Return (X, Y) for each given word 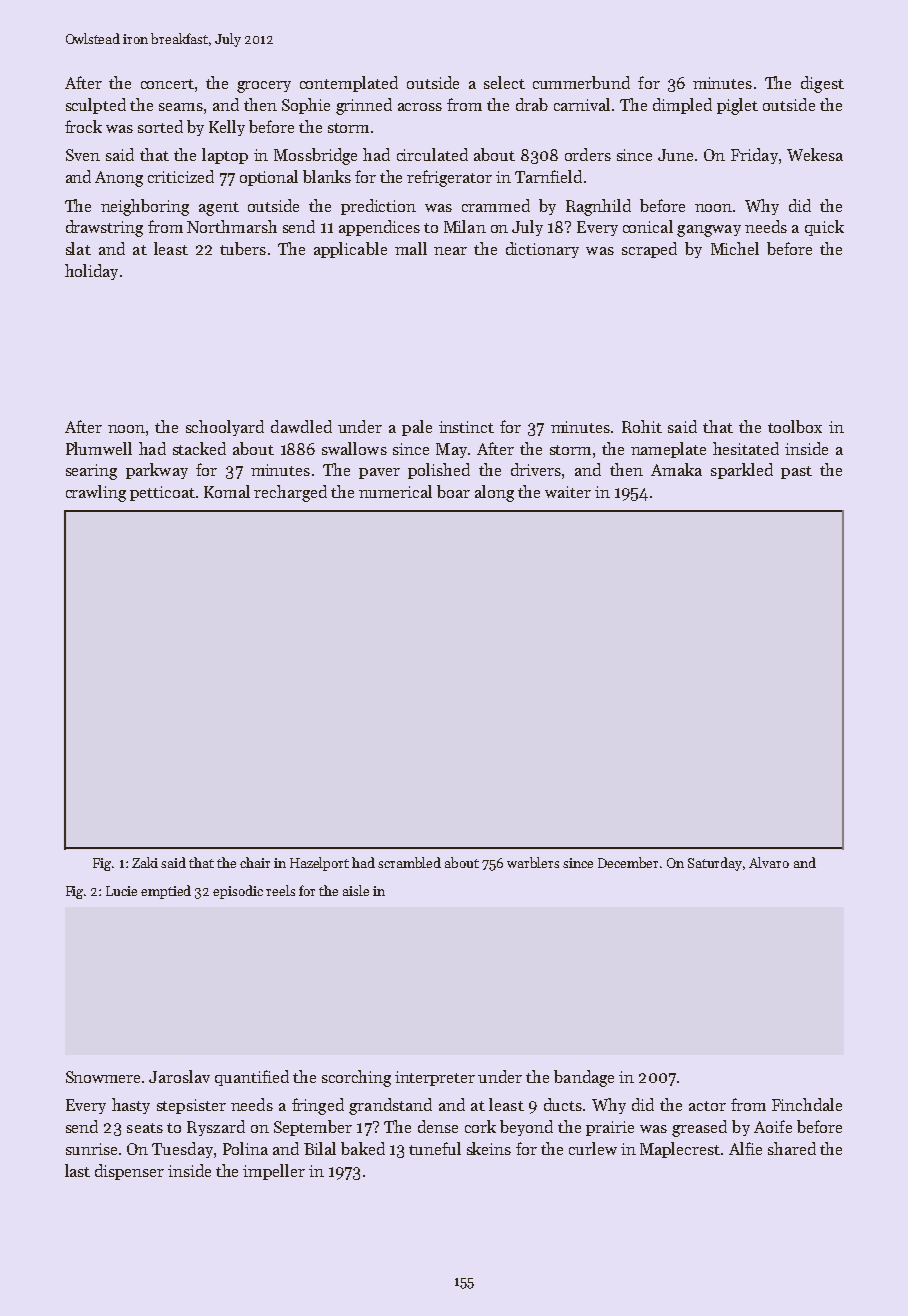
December (628, 862)
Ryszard (216, 1128)
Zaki (145, 862)
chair (255, 862)
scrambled (409, 862)
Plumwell (99, 448)
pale (417, 428)
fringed (318, 1106)
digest (822, 84)
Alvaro (769, 862)
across (420, 107)
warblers (533, 862)
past (796, 472)
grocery (264, 87)
